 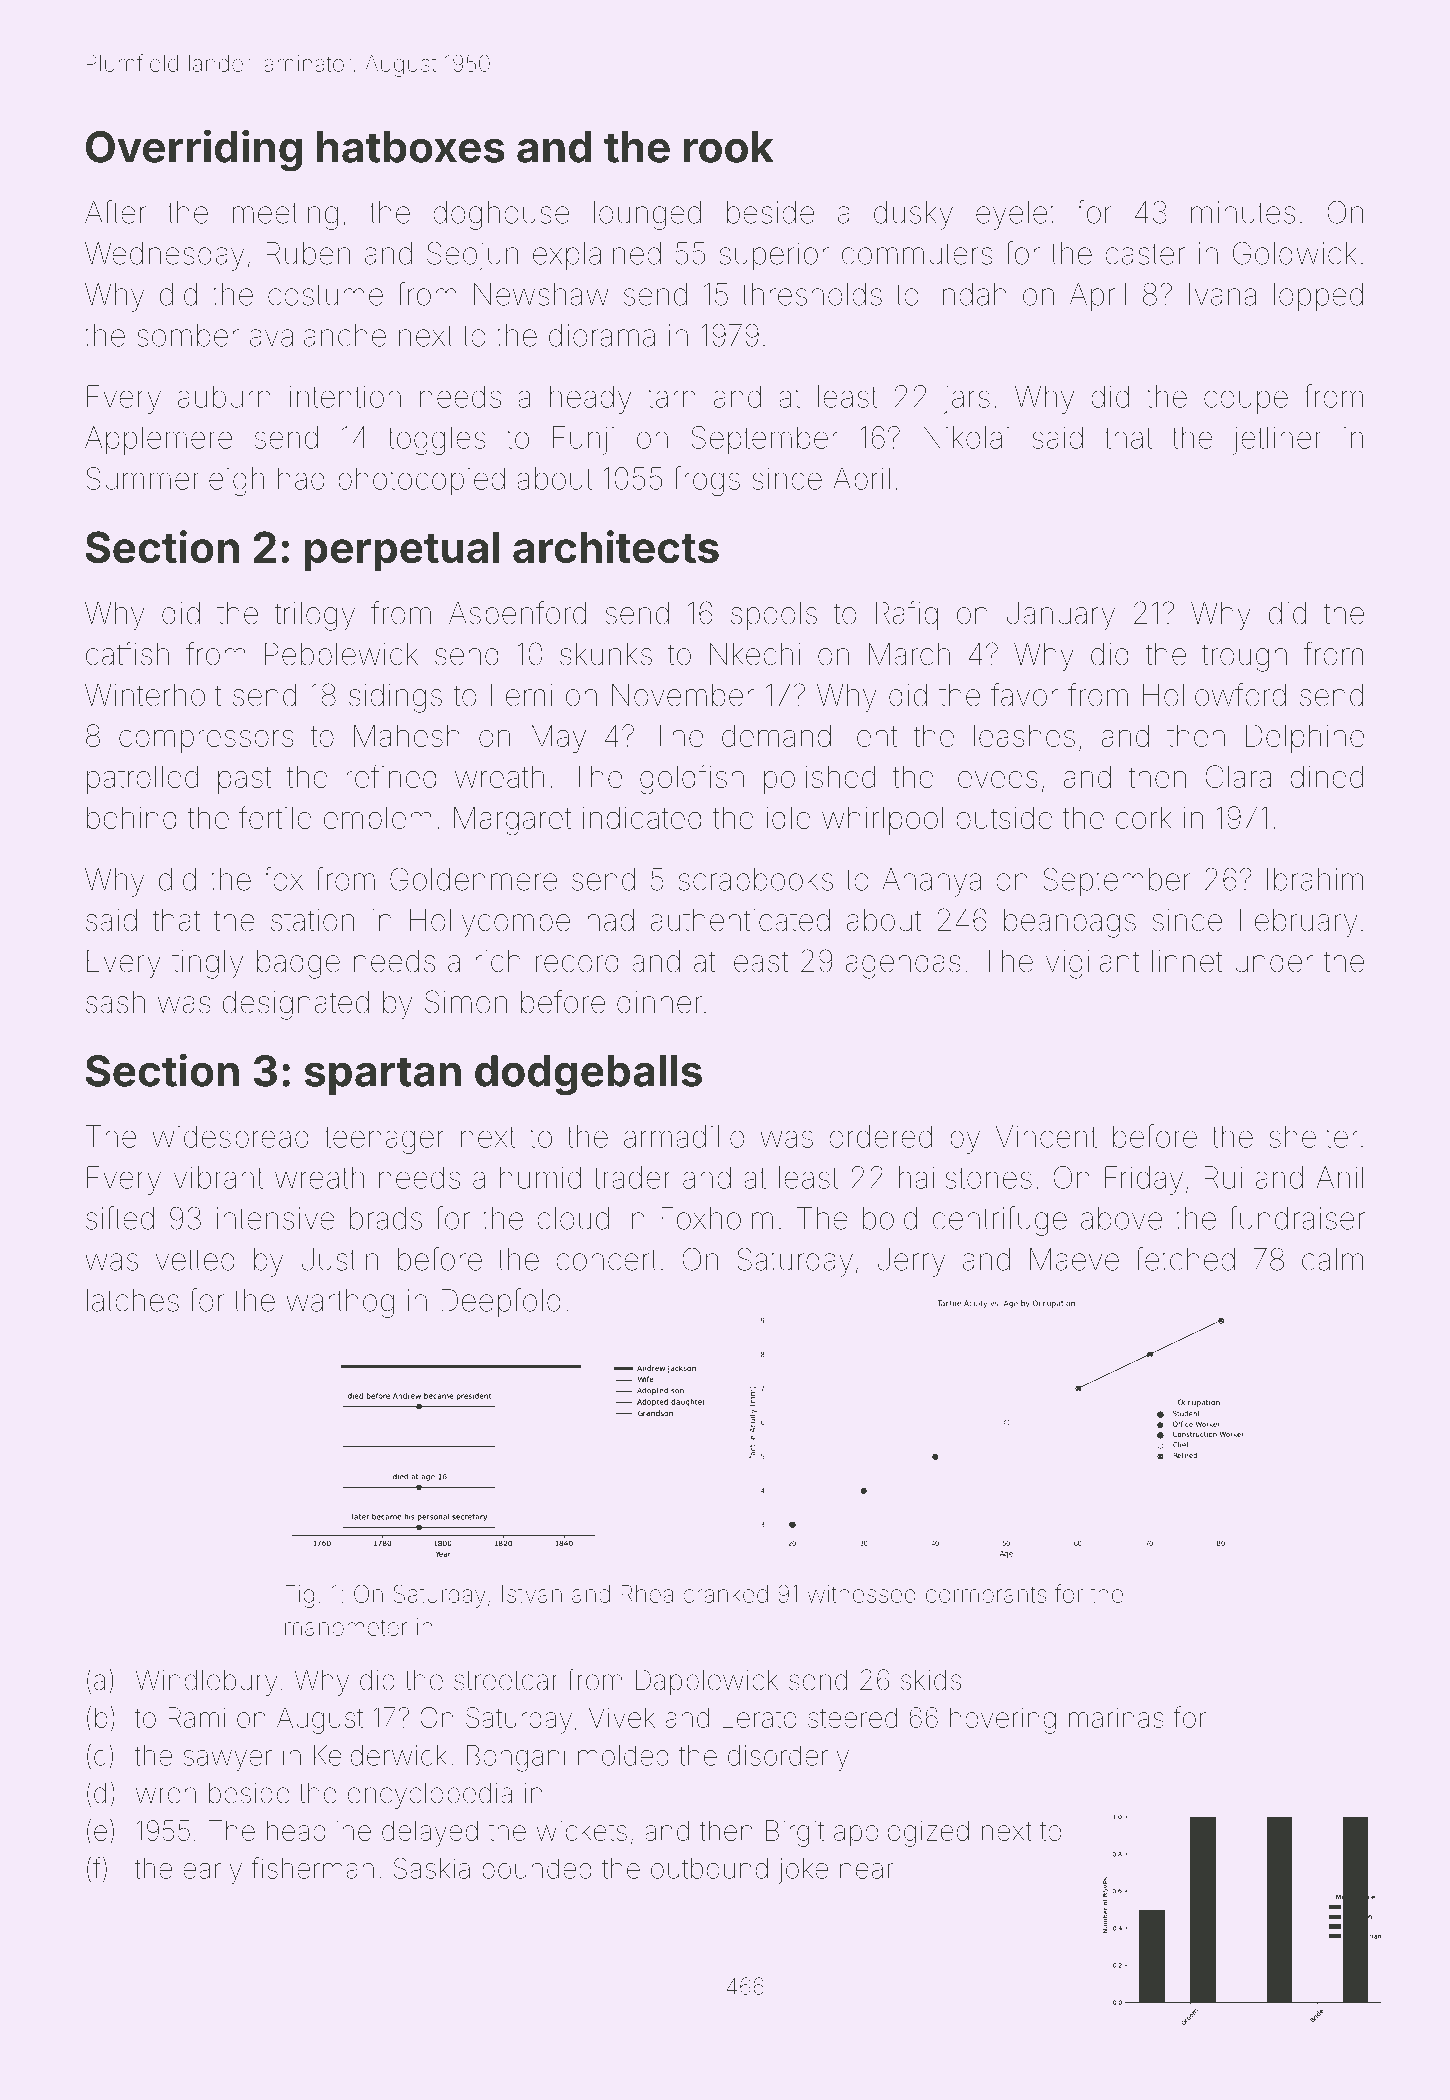 What do you see at coordinates (346, 1627) in the page?
I see `manometer` at bounding box center [346, 1627].
